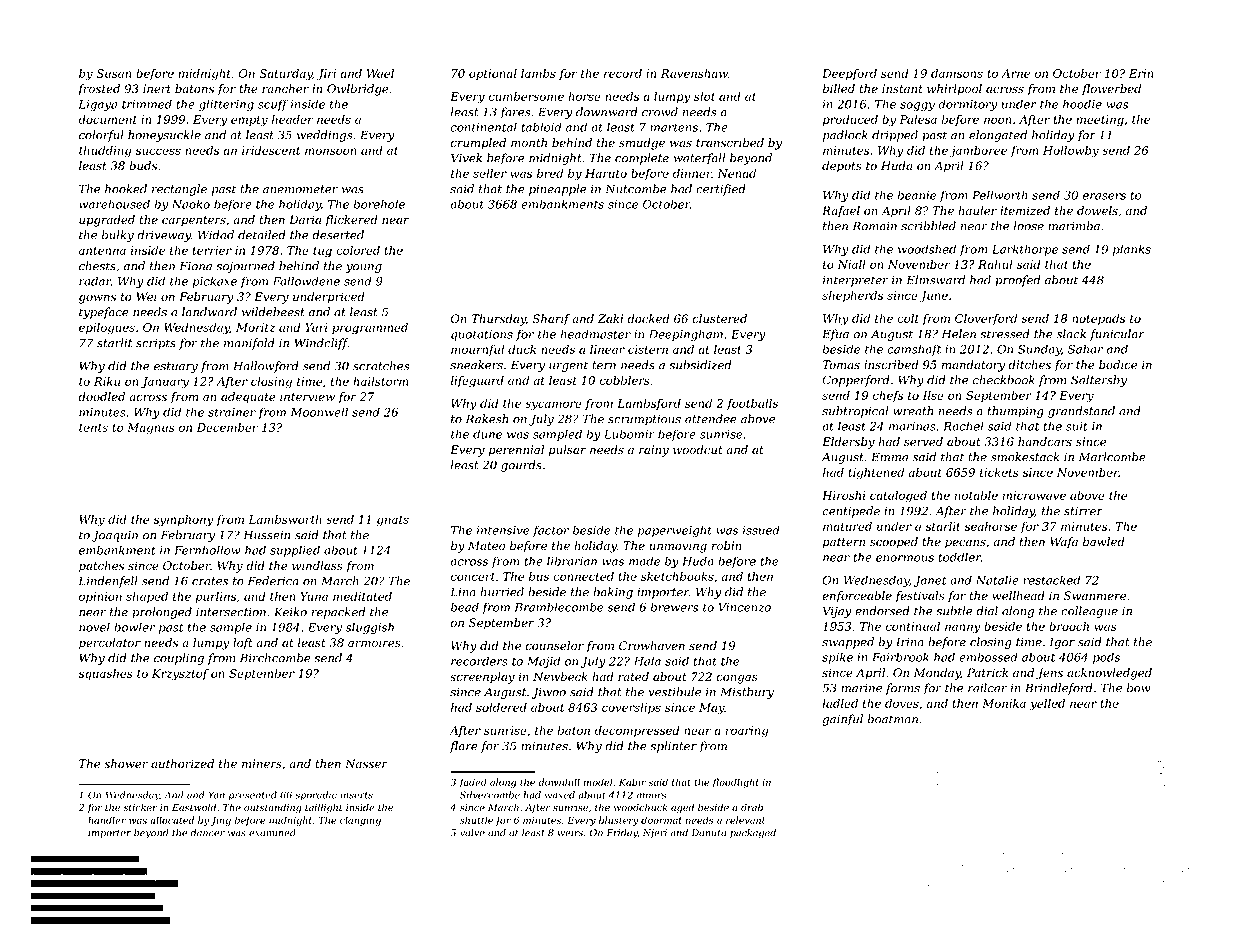 The height and width of the page is (952, 1233). What do you see at coordinates (515, 113) in the page?
I see `fares` at bounding box center [515, 113].
